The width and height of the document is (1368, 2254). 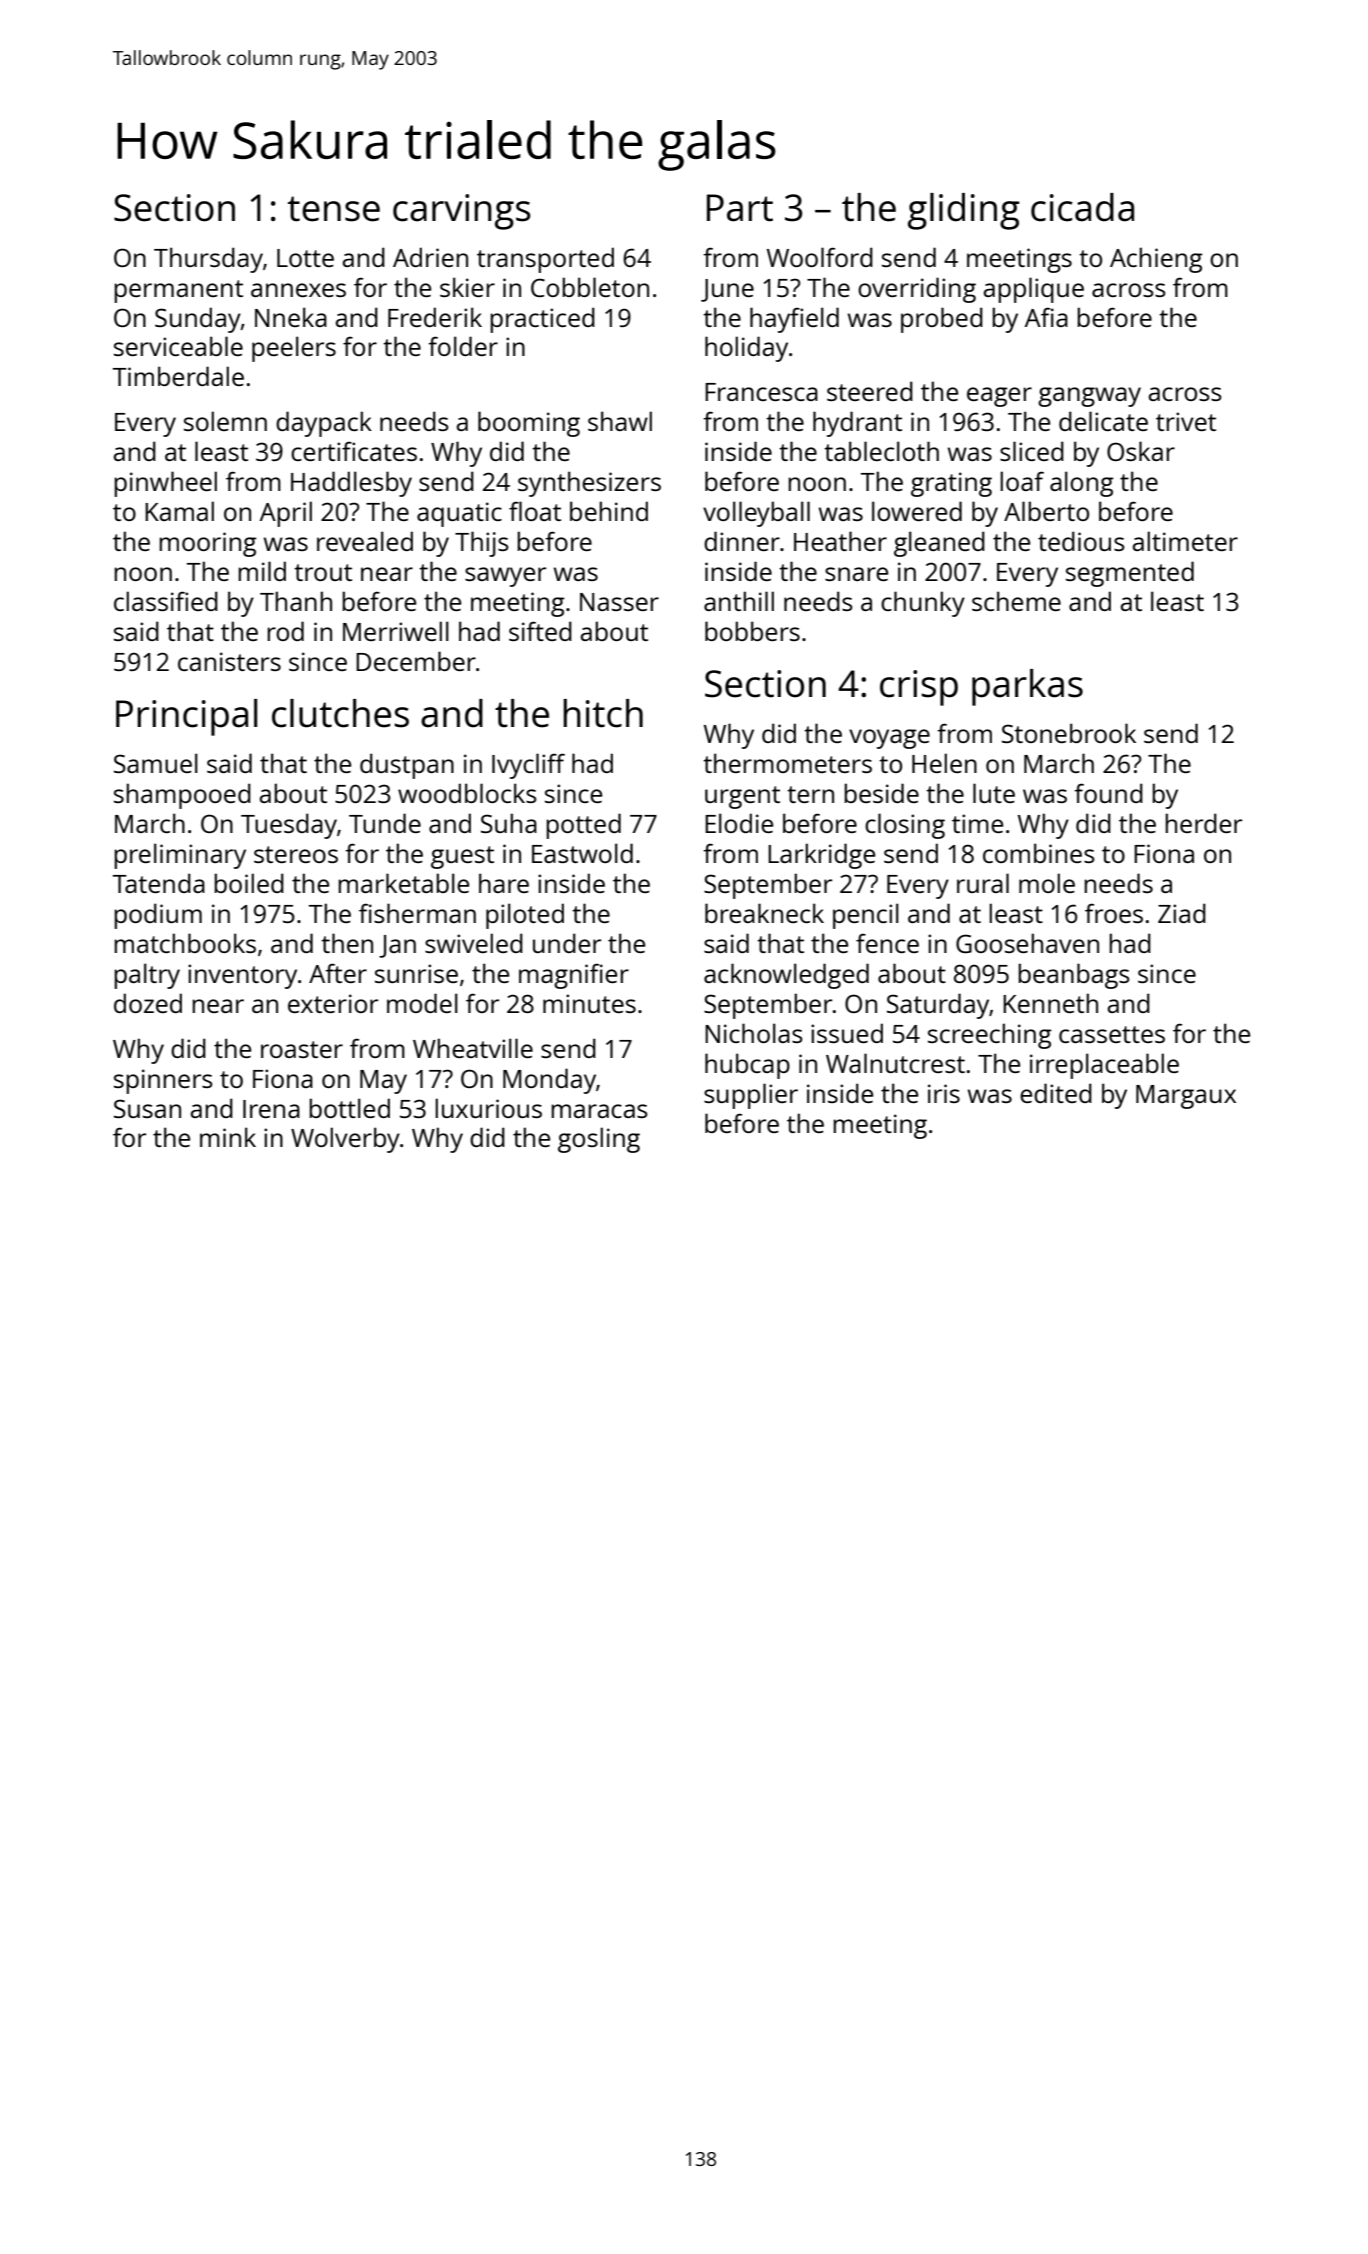 What do you see at coordinates (917, 290) in the document?
I see `overriding` at bounding box center [917, 290].
